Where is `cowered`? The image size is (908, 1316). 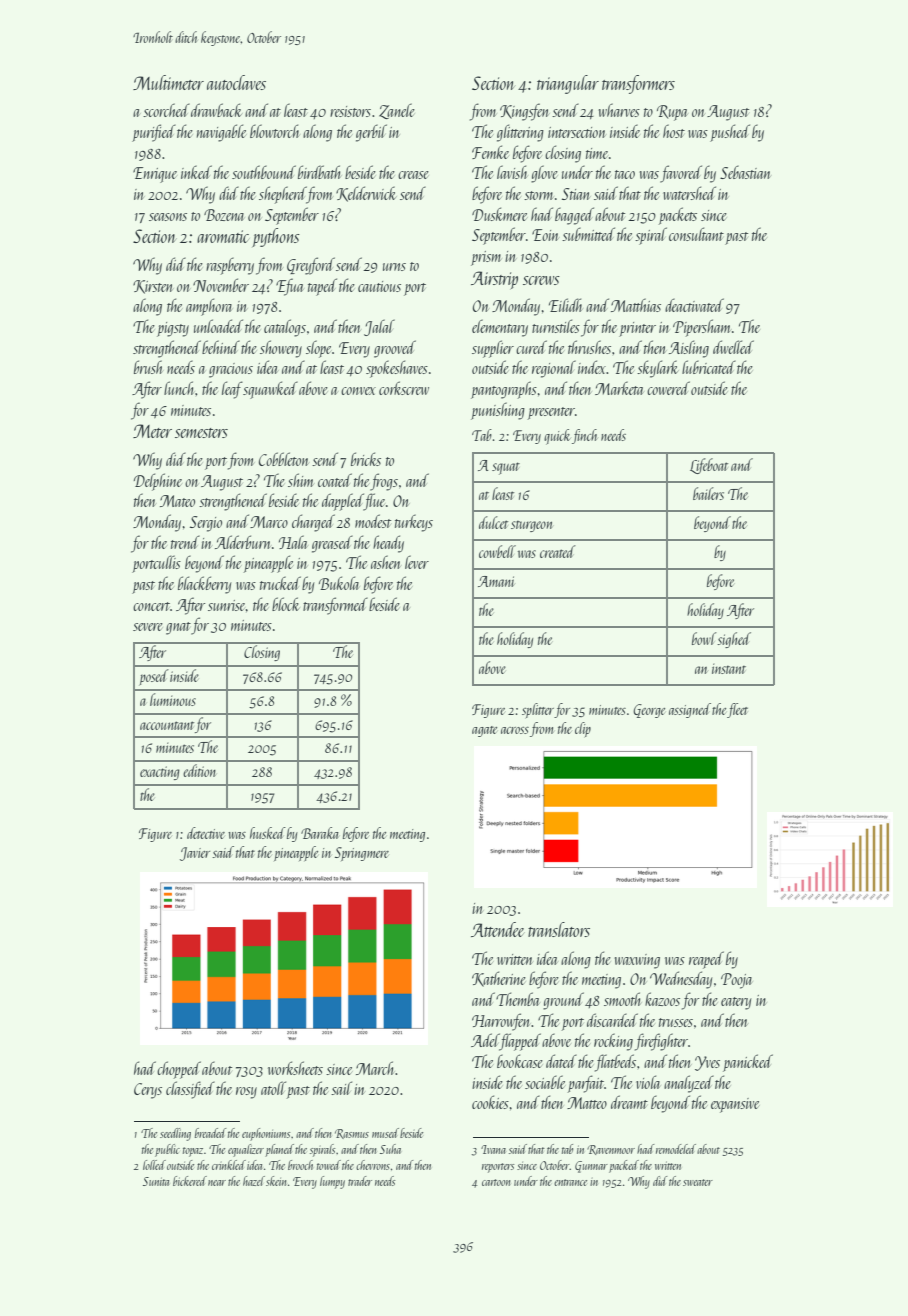 cowered is located at coordinates (668, 388).
